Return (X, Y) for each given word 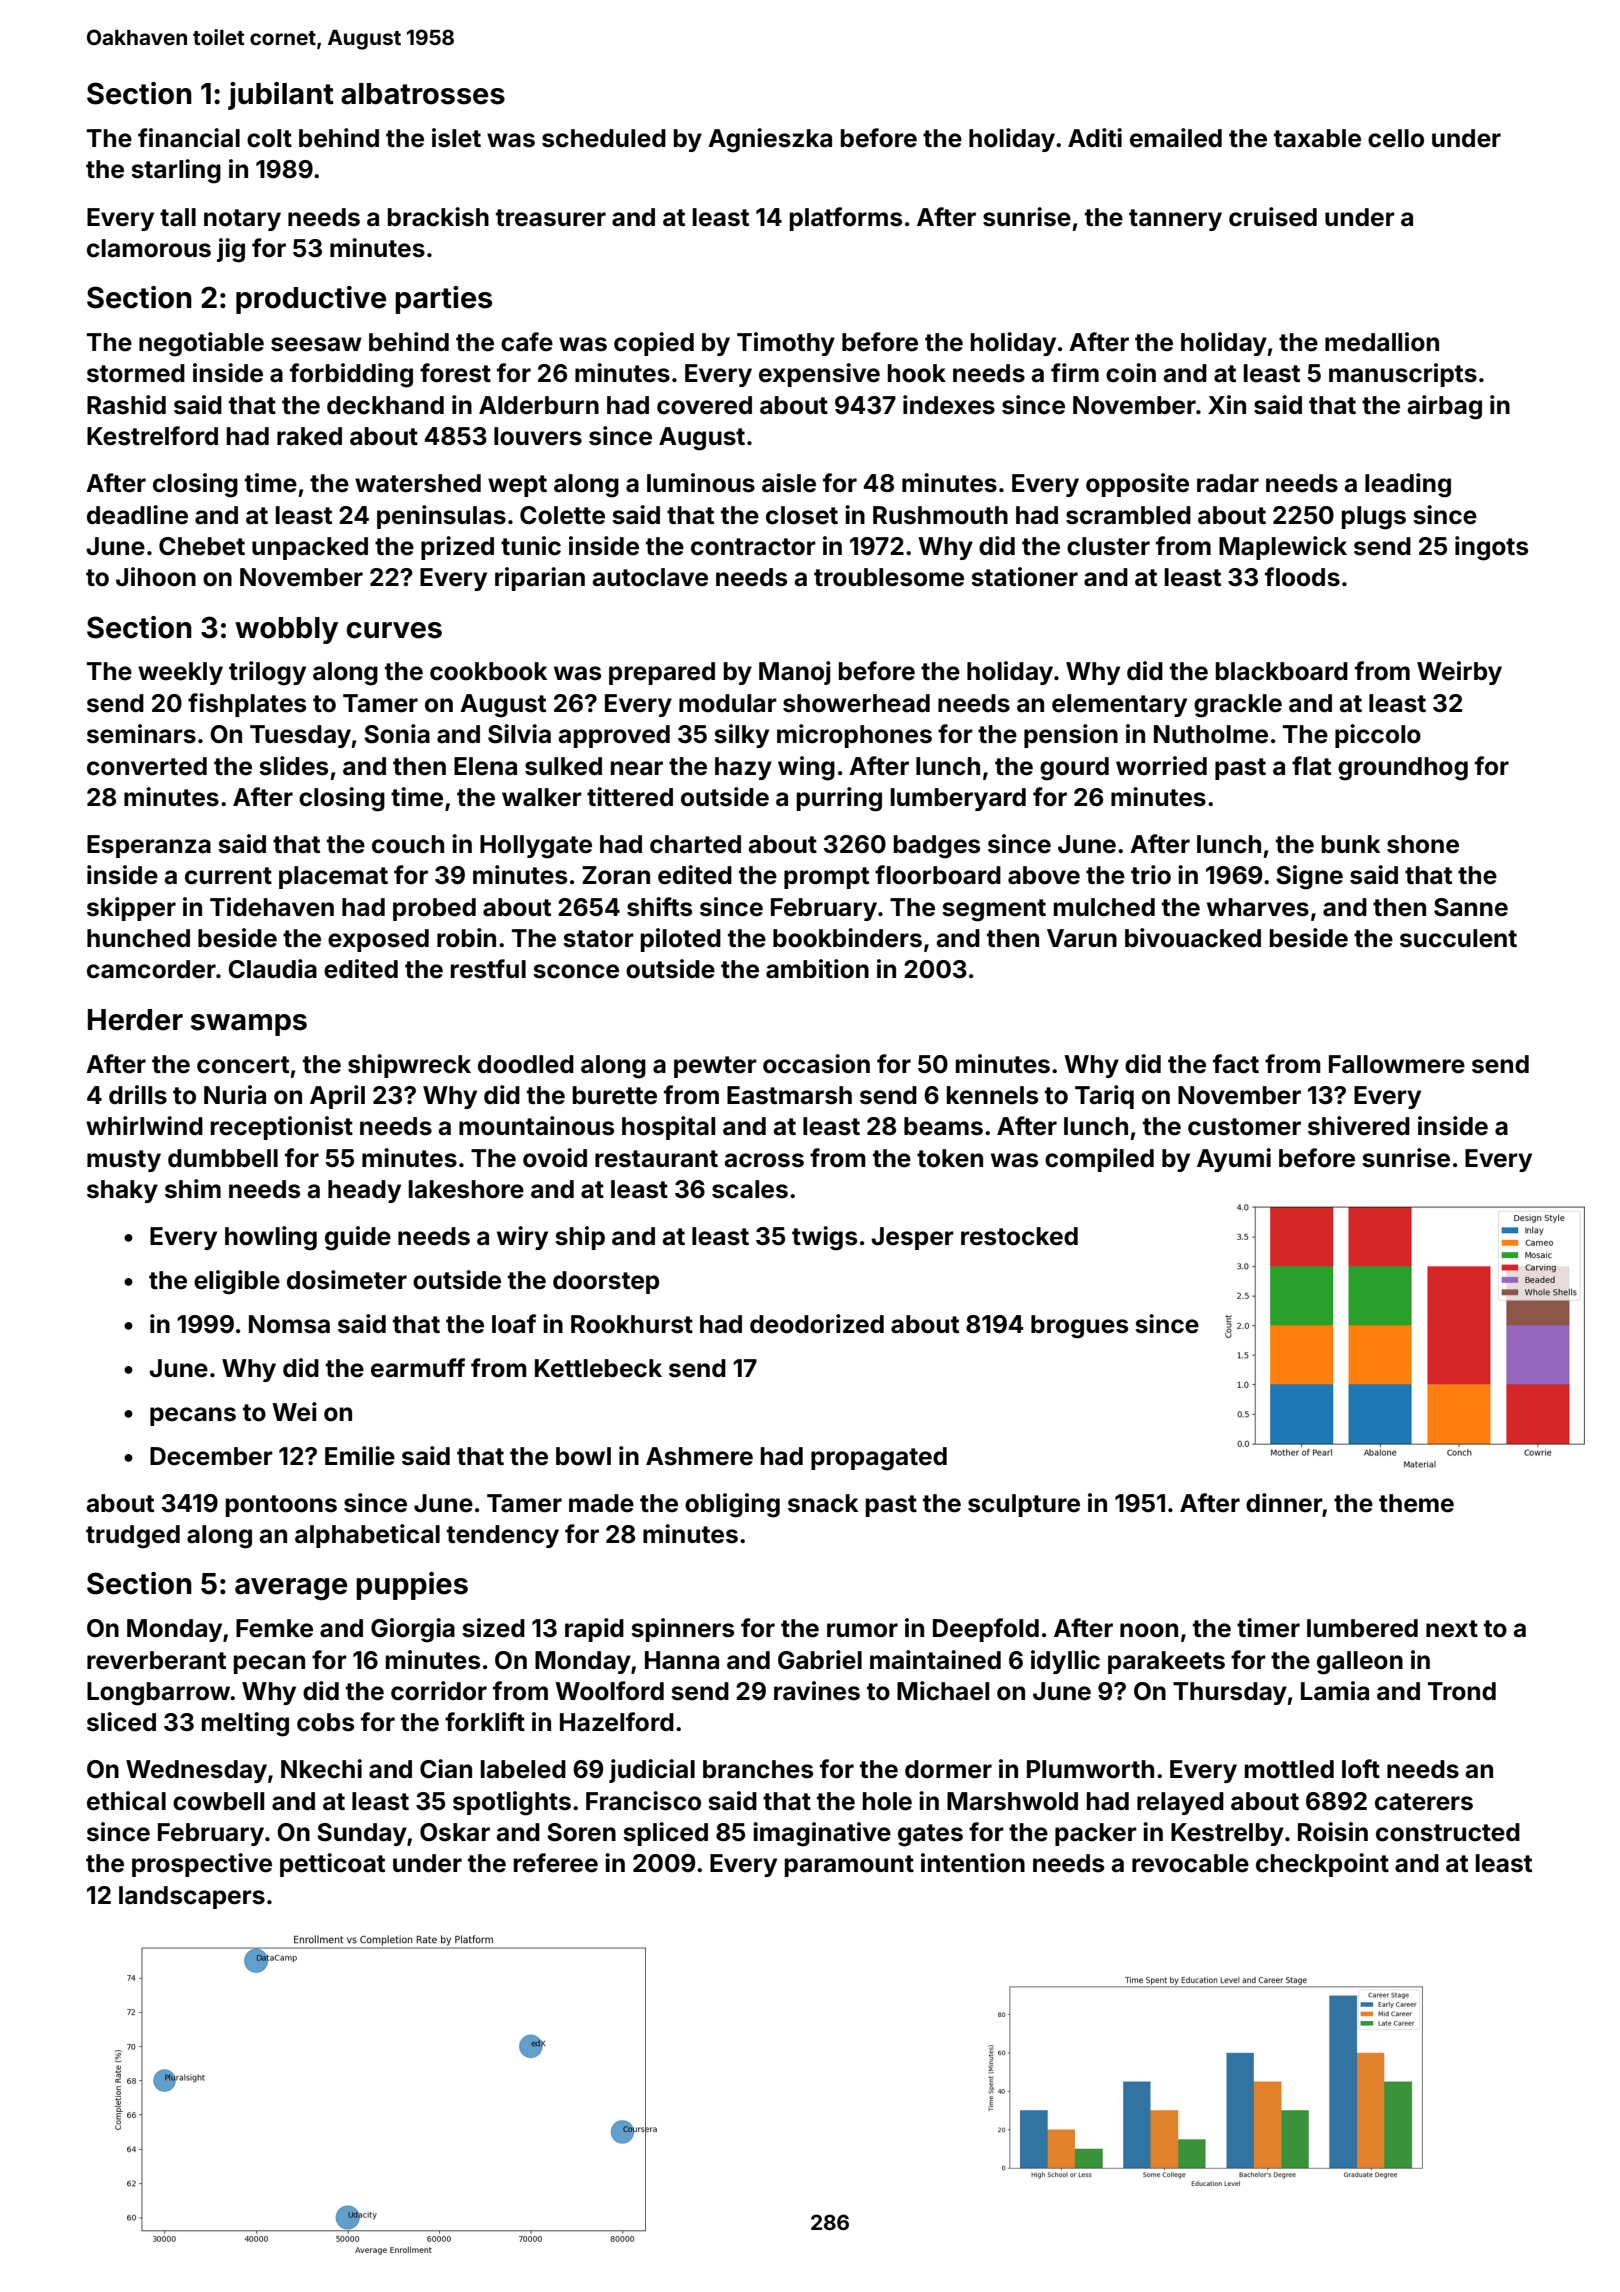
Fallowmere (1397, 1064)
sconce (576, 971)
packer (1096, 1834)
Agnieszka (770, 140)
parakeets (1166, 1662)
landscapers (192, 1897)
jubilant (281, 96)
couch (408, 844)
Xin (1227, 404)
